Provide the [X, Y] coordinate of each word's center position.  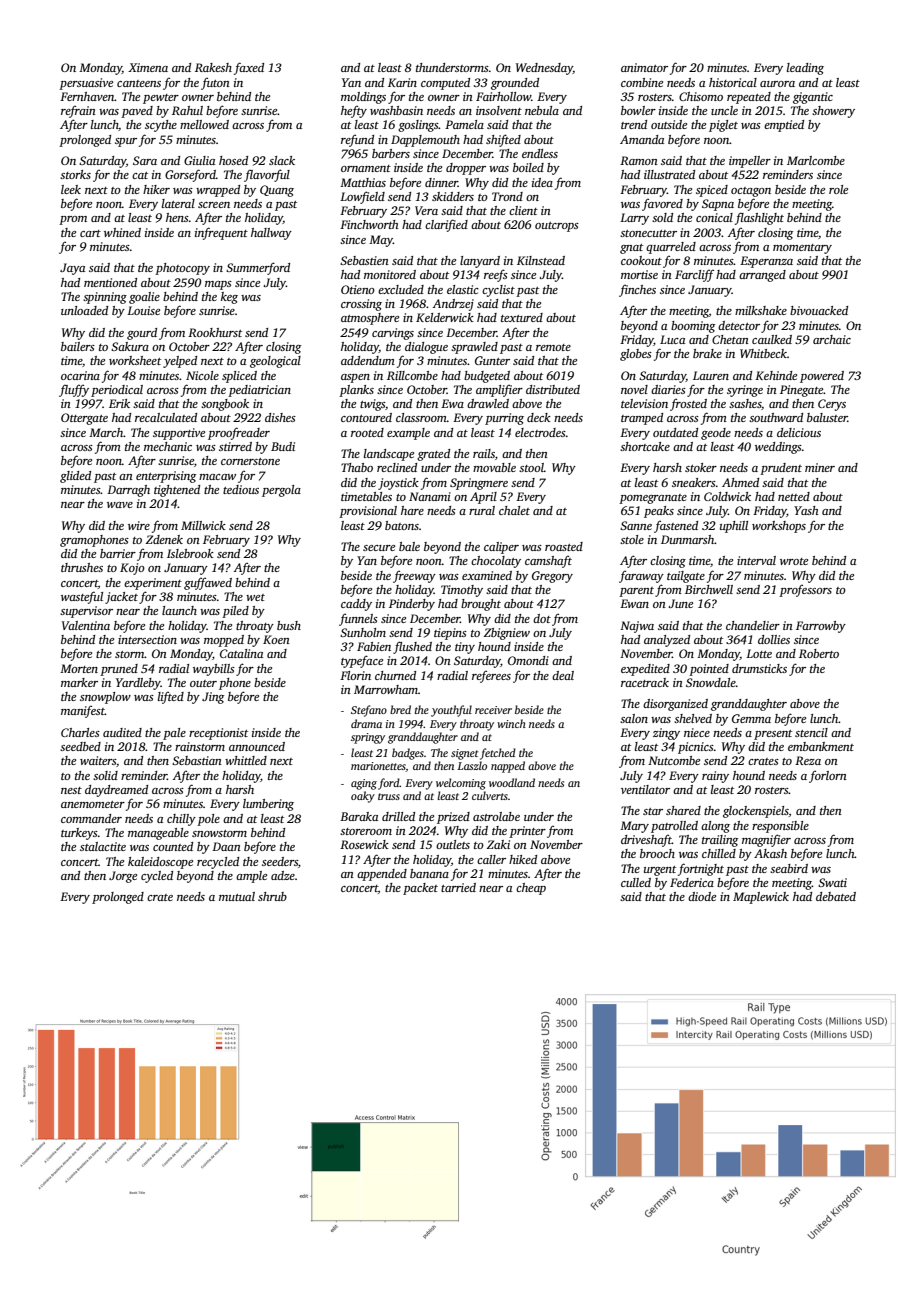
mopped [224, 641]
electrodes [540, 432]
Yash [806, 510]
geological [275, 362]
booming [693, 327]
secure [379, 548]
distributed [553, 389]
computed [445, 84]
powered [822, 377]
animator [644, 67]
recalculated [166, 417]
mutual [237, 896]
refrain [78, 112]
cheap [531, 889]
